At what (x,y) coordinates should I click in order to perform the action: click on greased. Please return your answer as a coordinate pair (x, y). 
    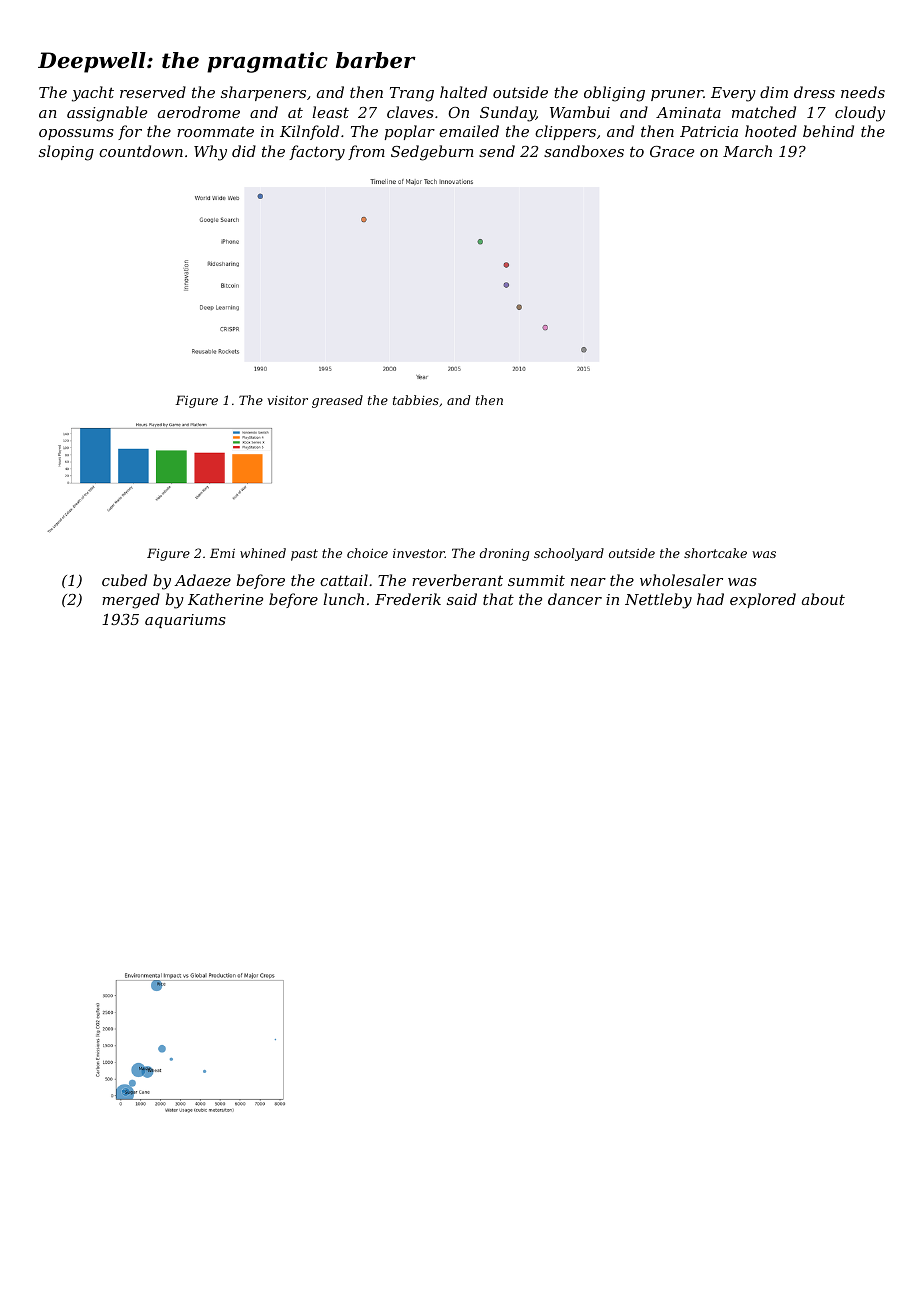
    Looking at the image, I should click on (337, 401).
